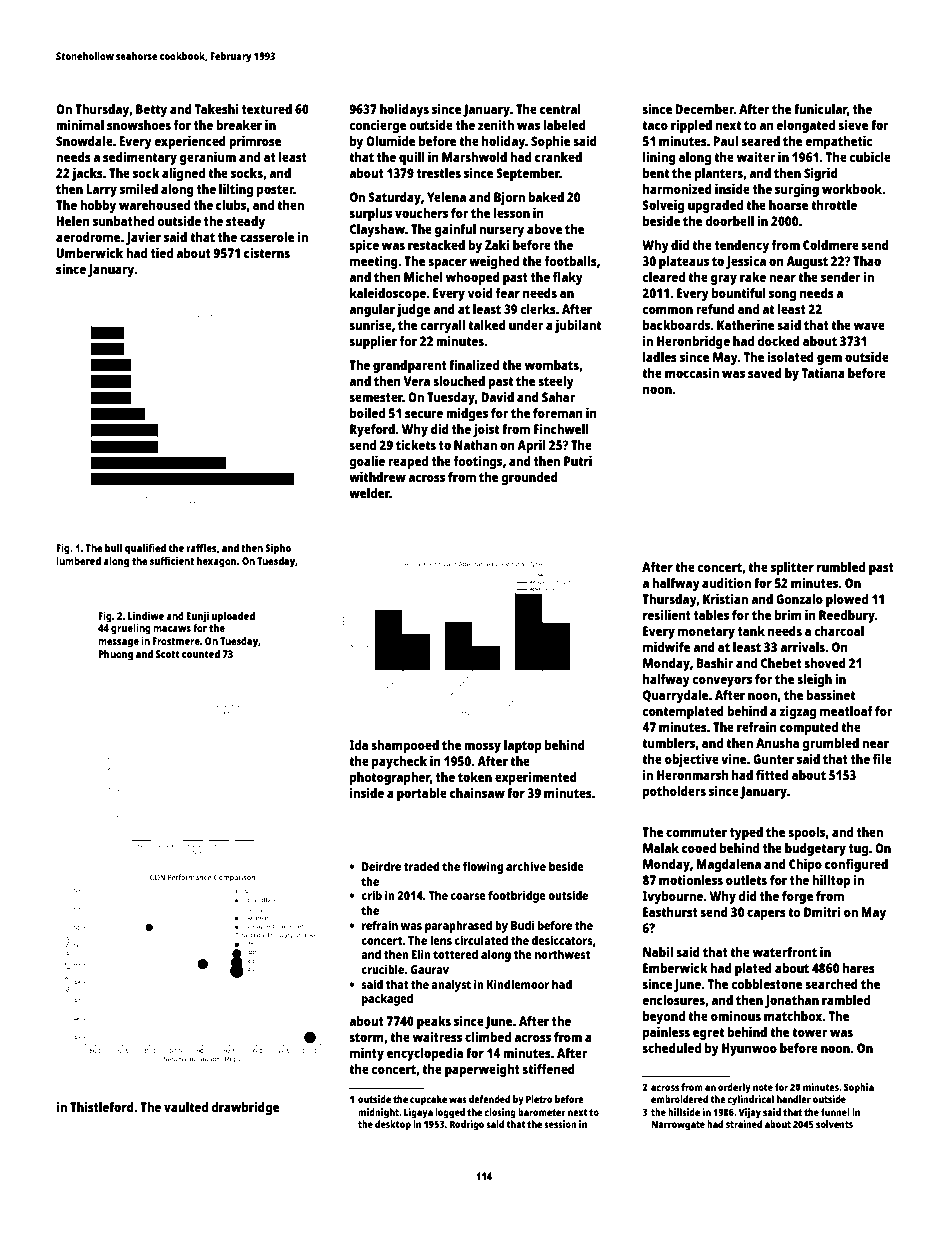 The image size is (952, 1233). Describe the element at coordinates (719, 174) in the page. I see `planters` at that location.
